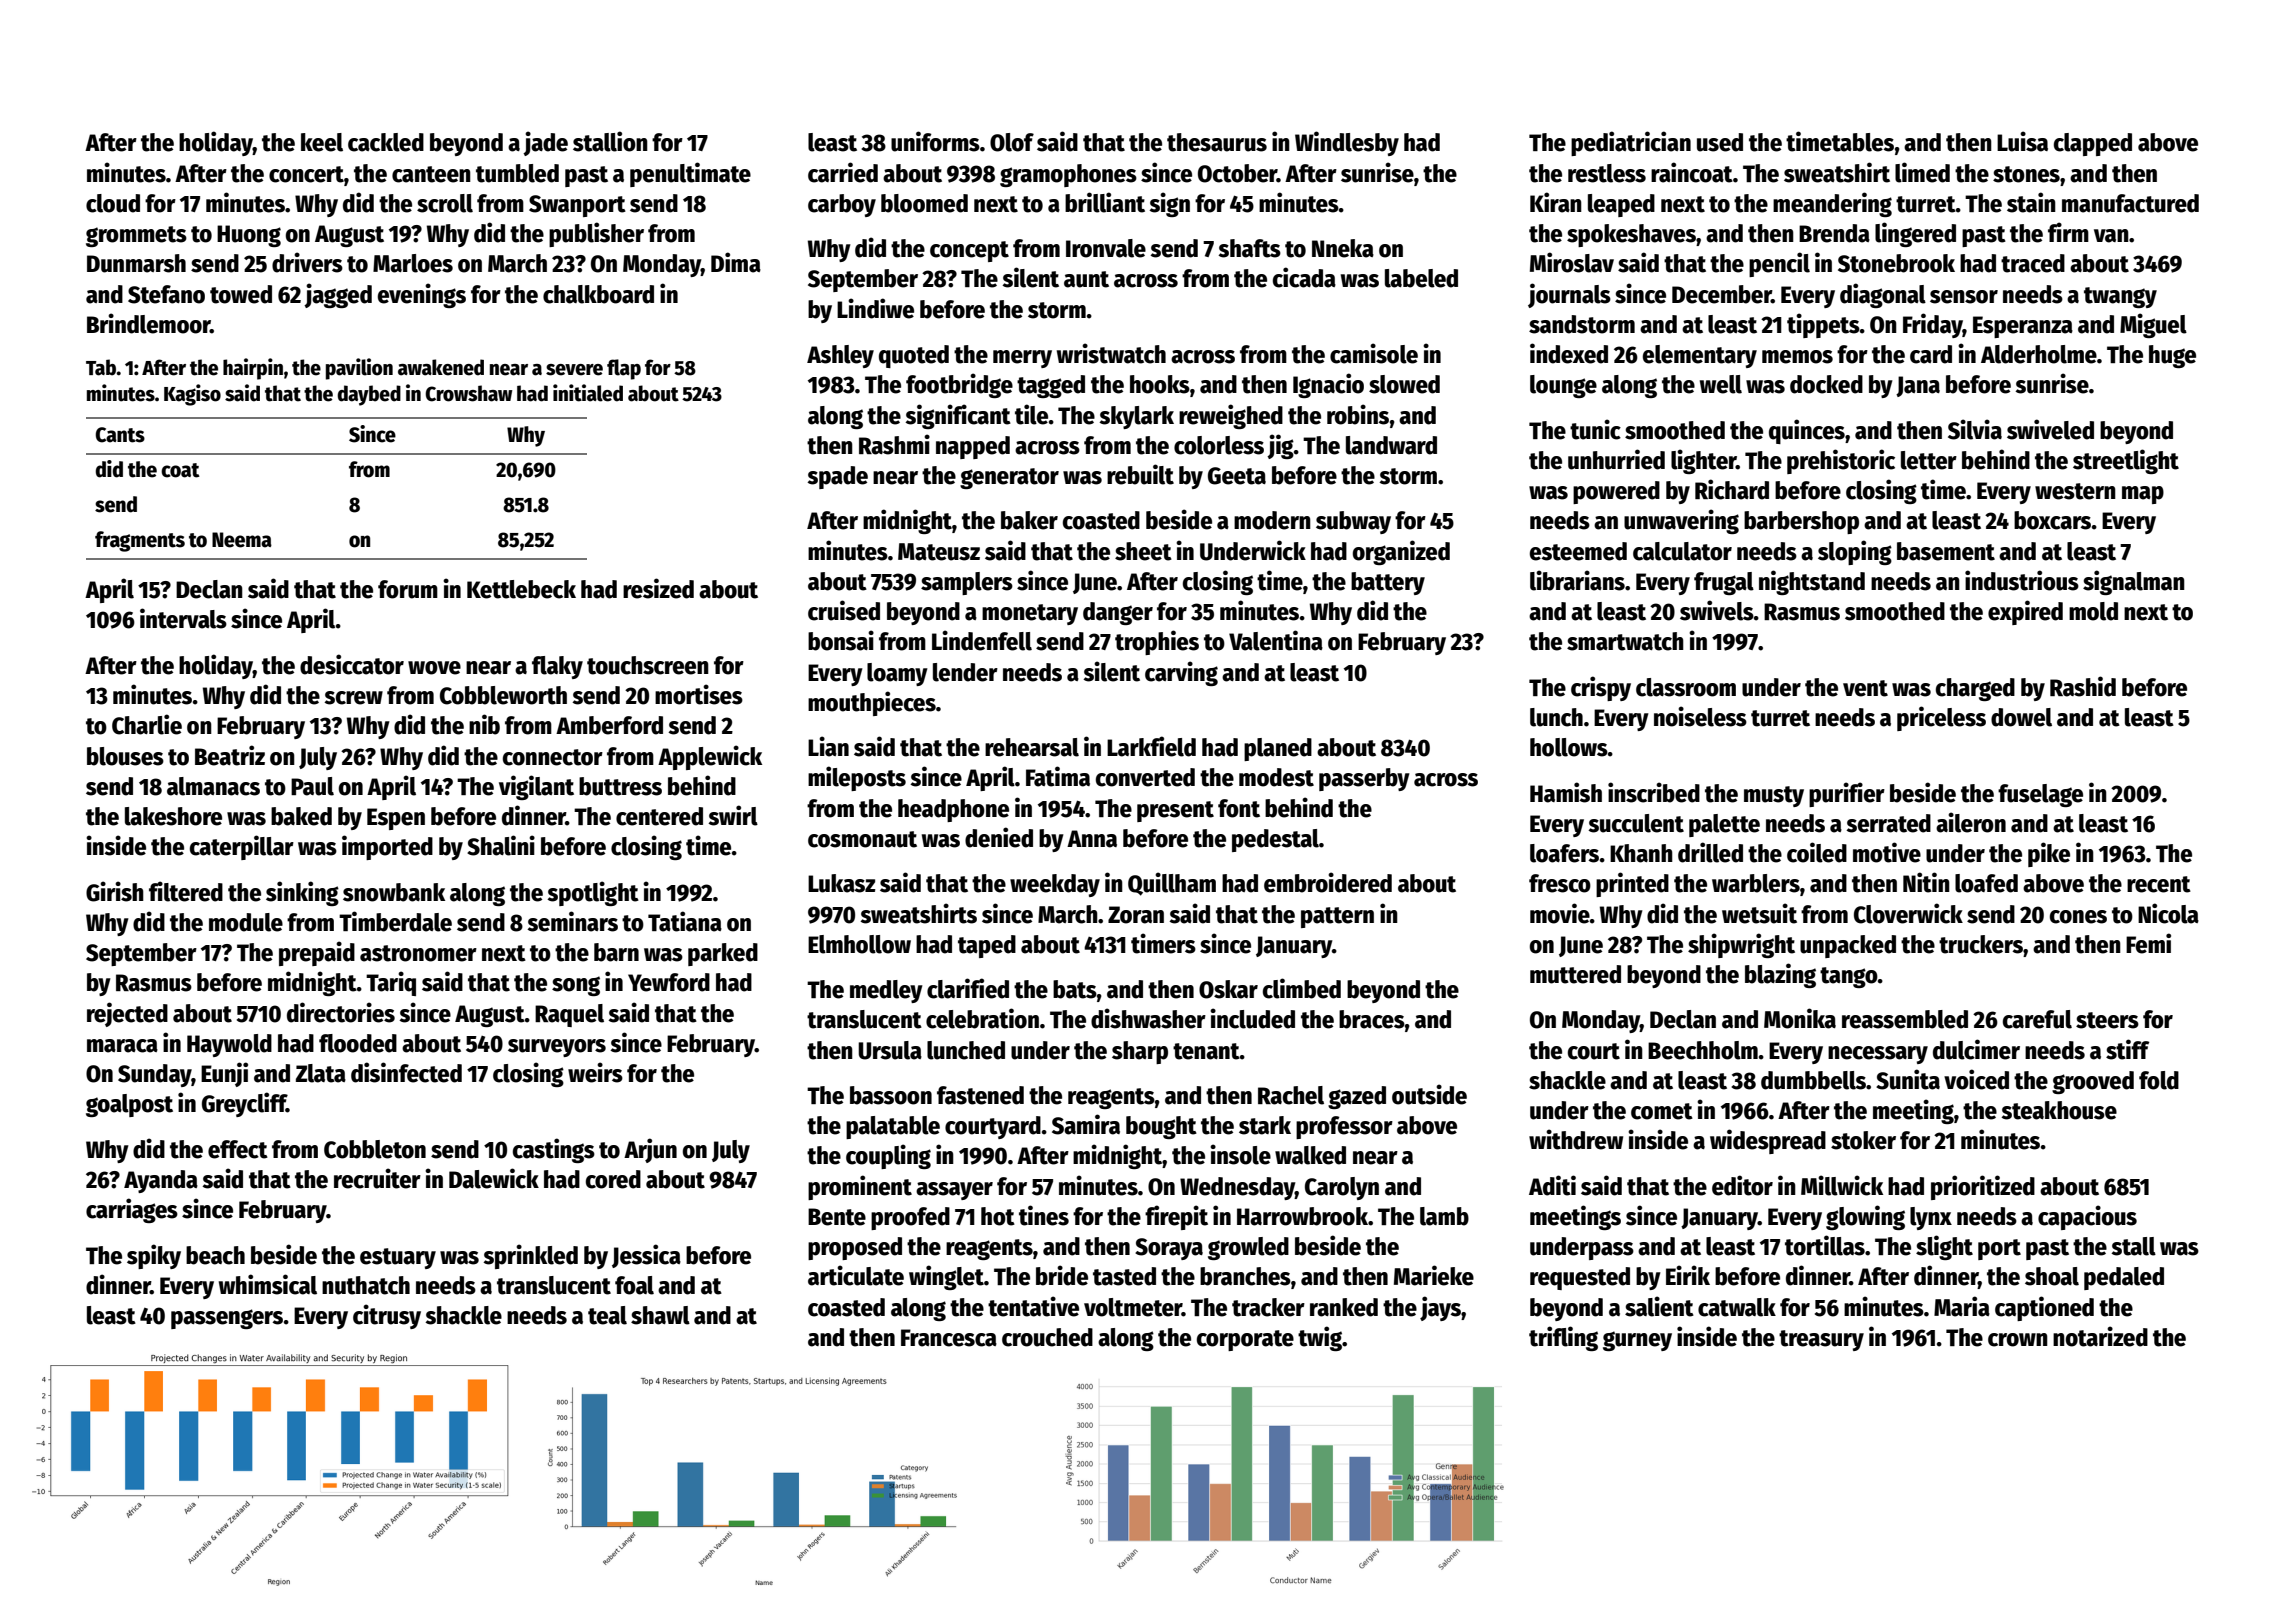 The height and width of the screenshot is (1620, 2292). Describe the element at coordinates (1374, 353) in the screenshot. I see `camisole` at that location.
